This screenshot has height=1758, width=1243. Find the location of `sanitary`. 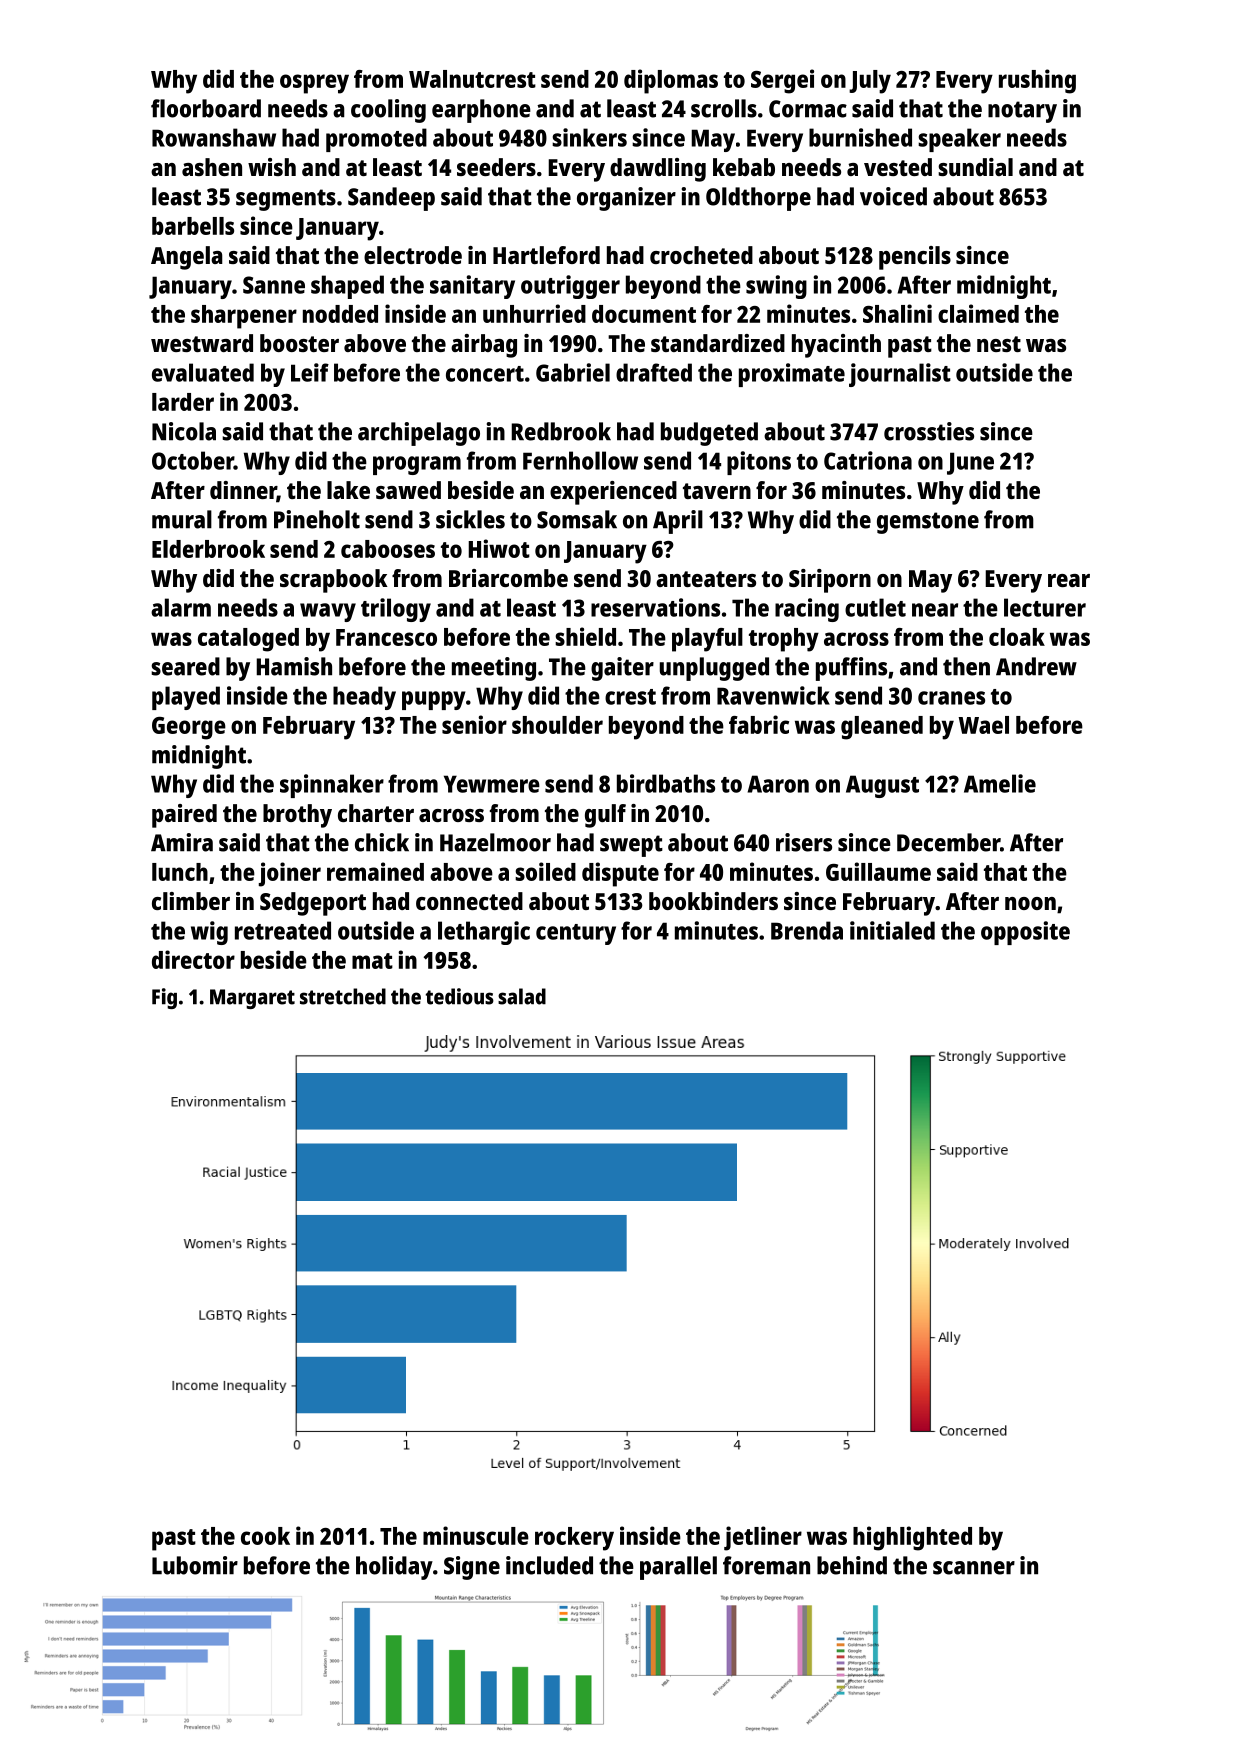

sanitary is located at coordinates (472, 287).
